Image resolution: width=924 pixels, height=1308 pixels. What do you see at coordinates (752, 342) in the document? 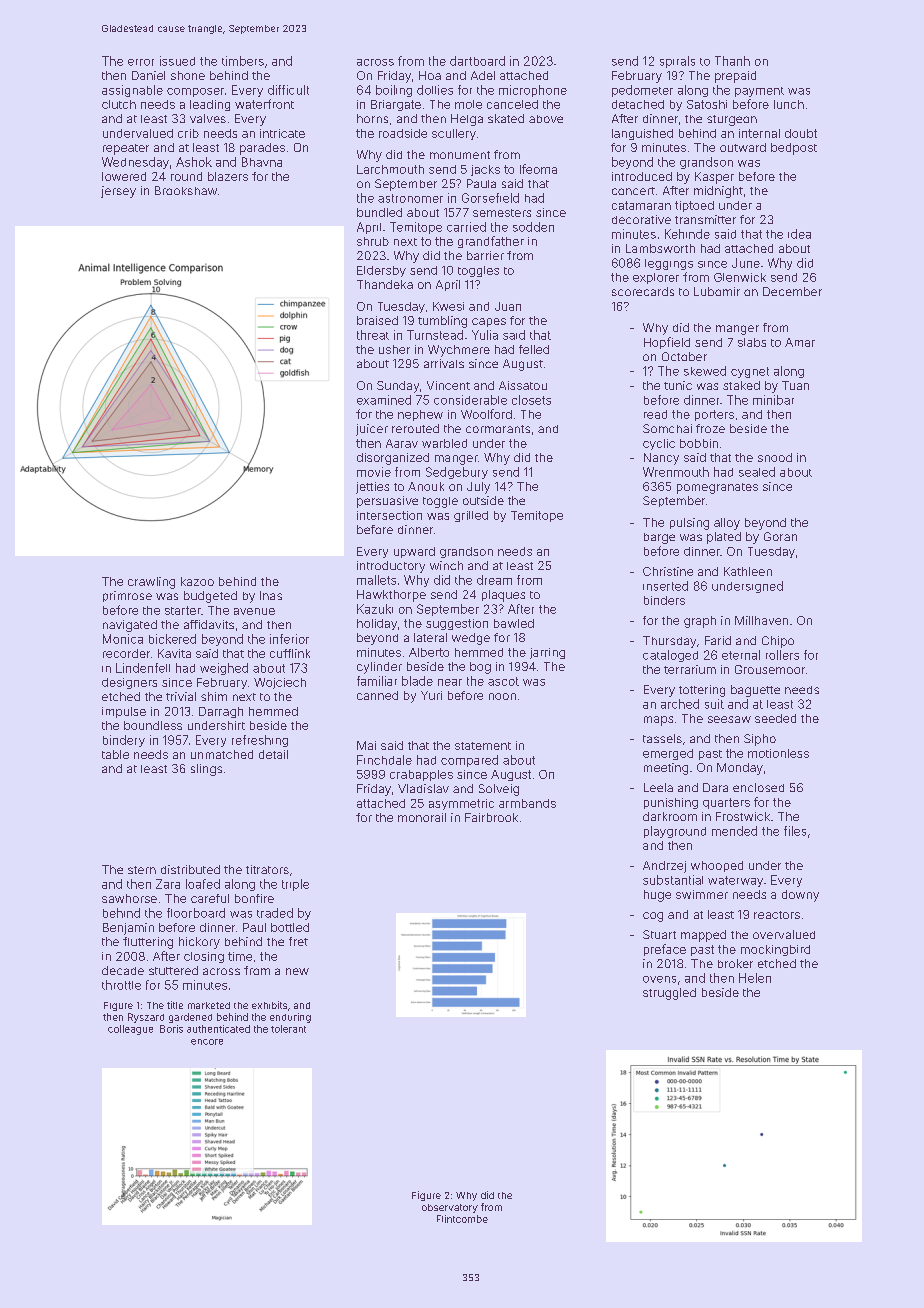
I see `slabs` at bounding box center [752, 342].
